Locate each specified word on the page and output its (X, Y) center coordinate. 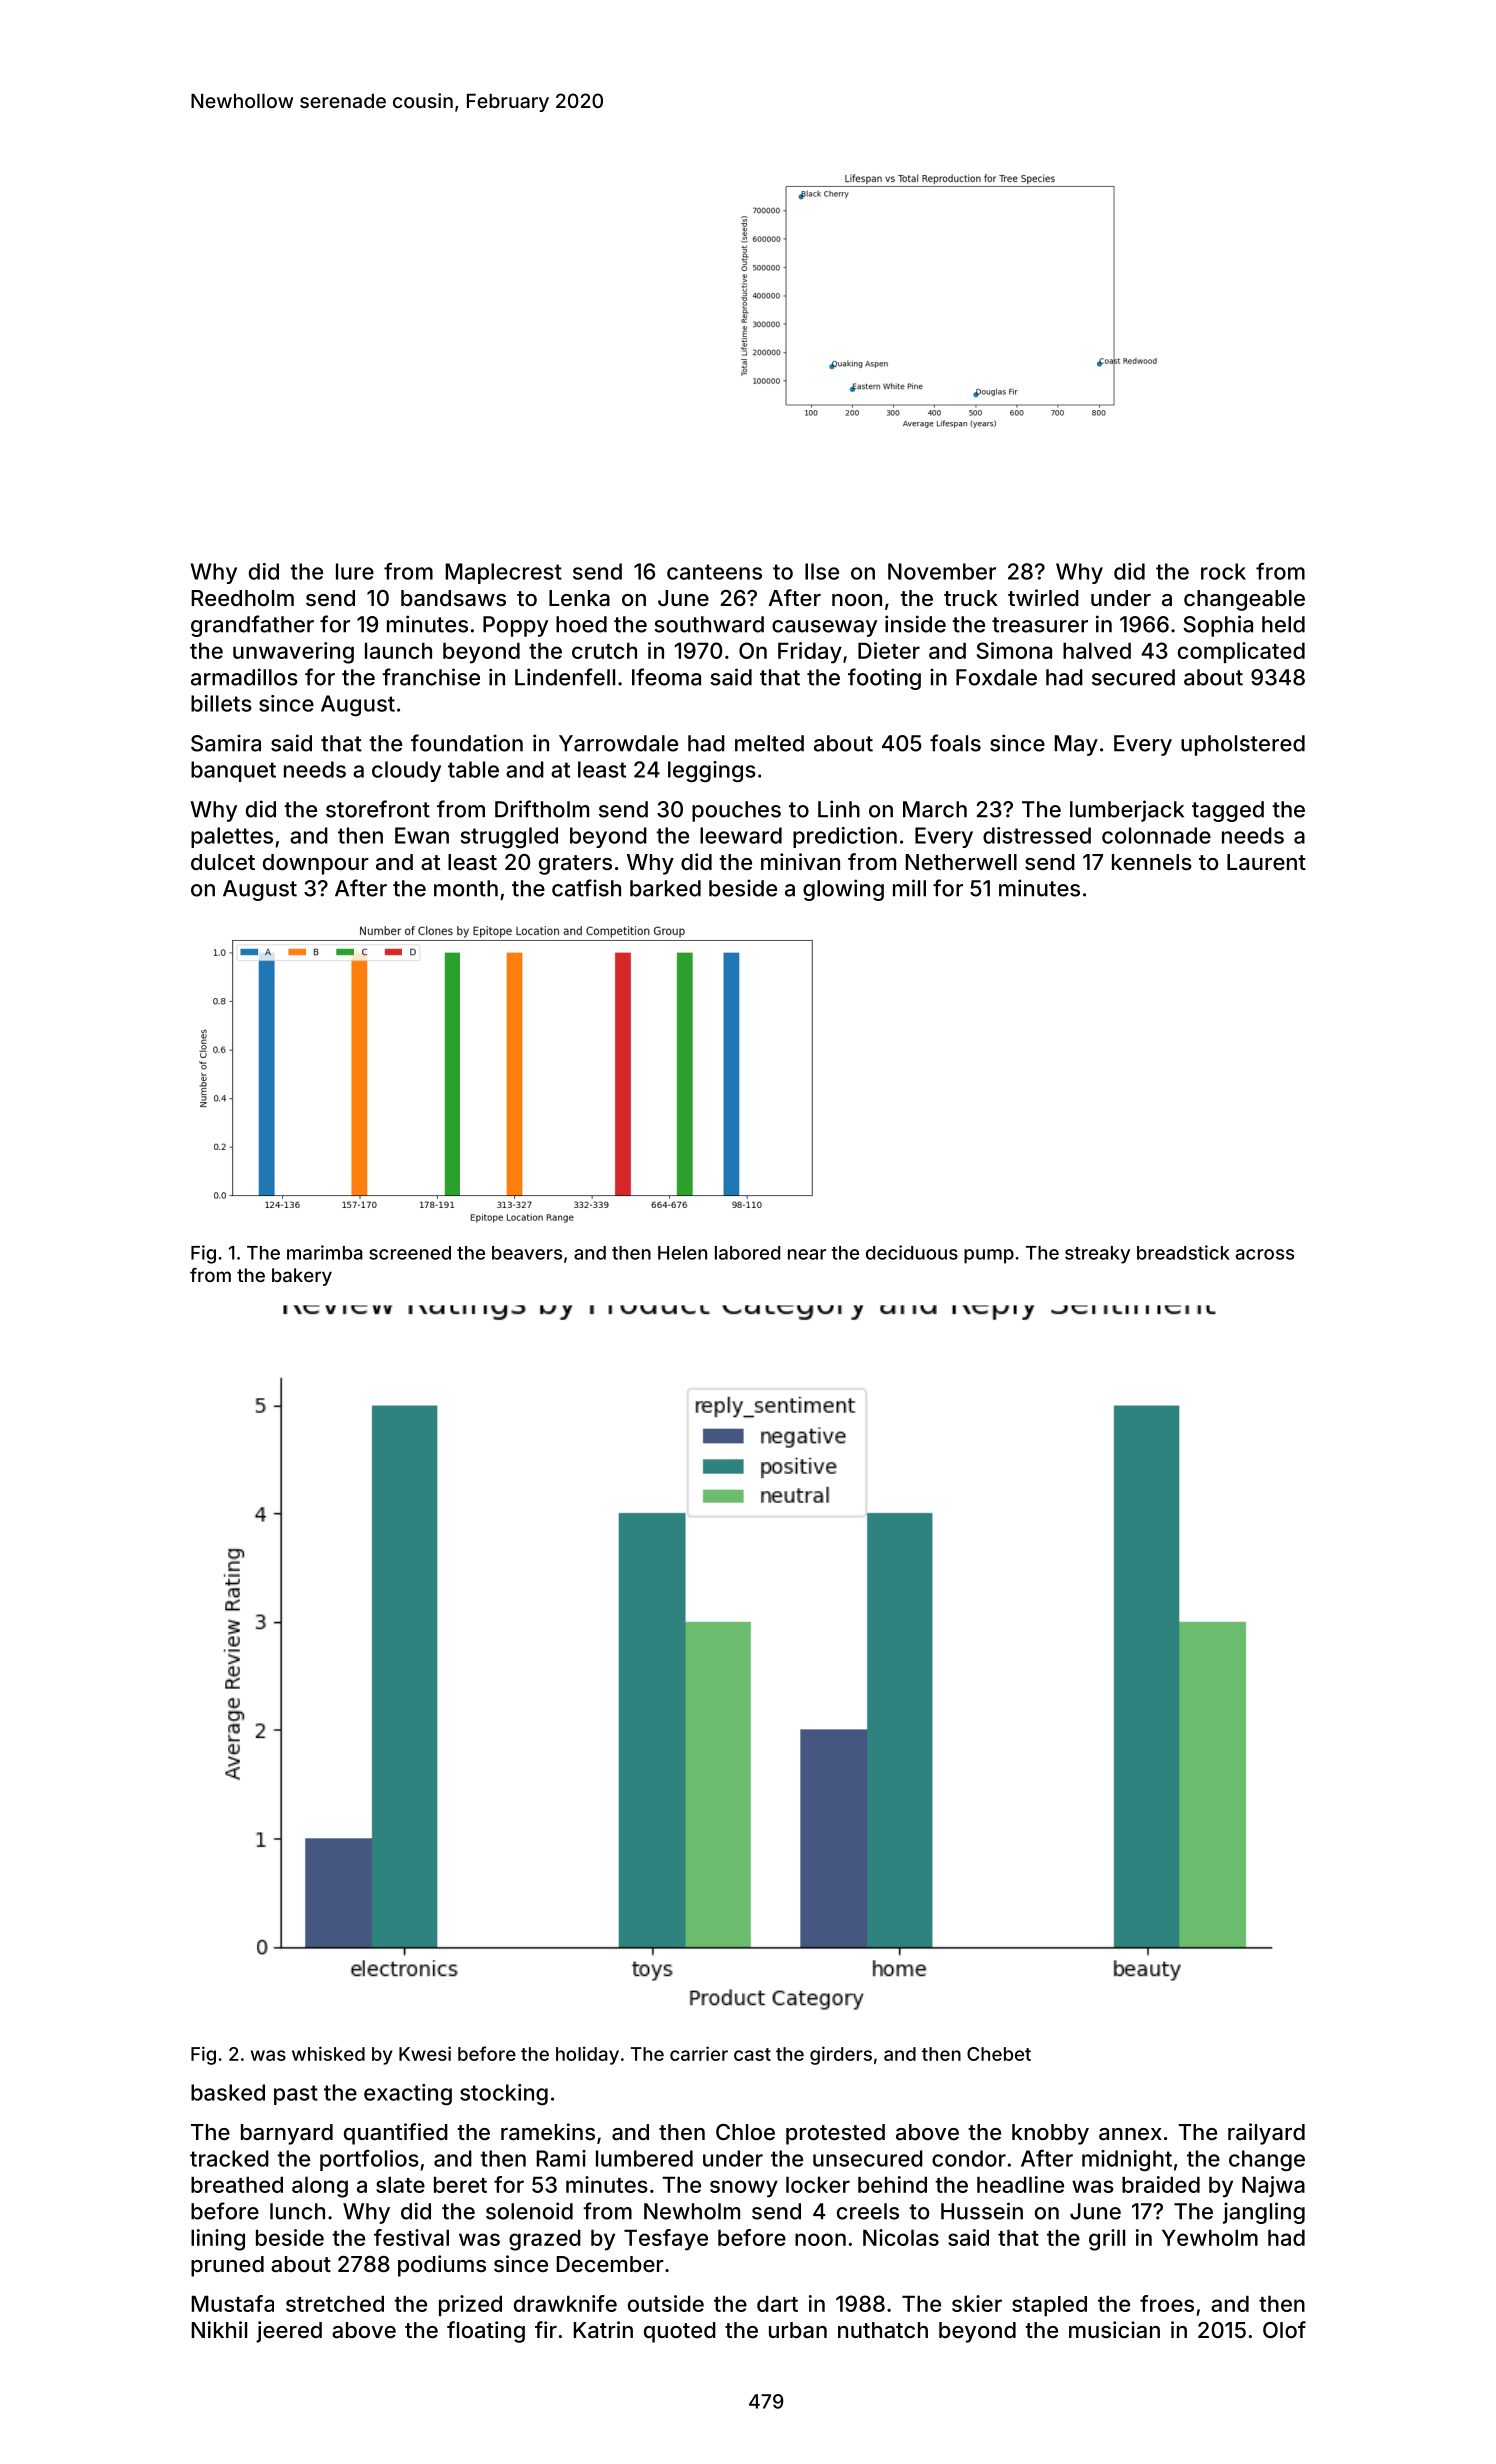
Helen (682, 1253)
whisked (328, 2053)
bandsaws (453, 598)
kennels (1152, 862)
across (1265, 1254)
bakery (302, 1277)
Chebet (999, 2054)
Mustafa (233, 2303)
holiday (587, 2055)
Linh (839, 809)
